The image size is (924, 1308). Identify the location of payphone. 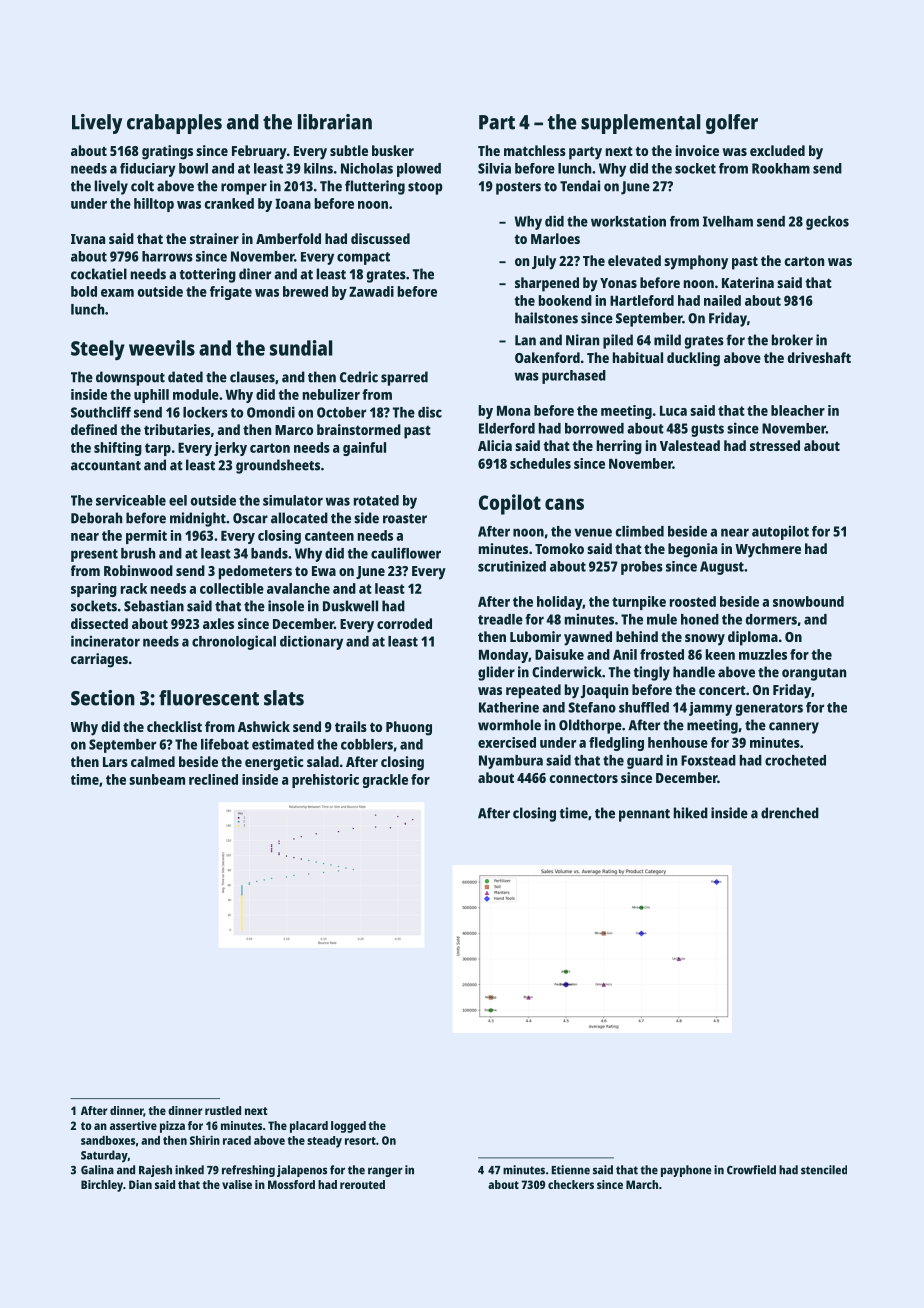
(686, 1171).
